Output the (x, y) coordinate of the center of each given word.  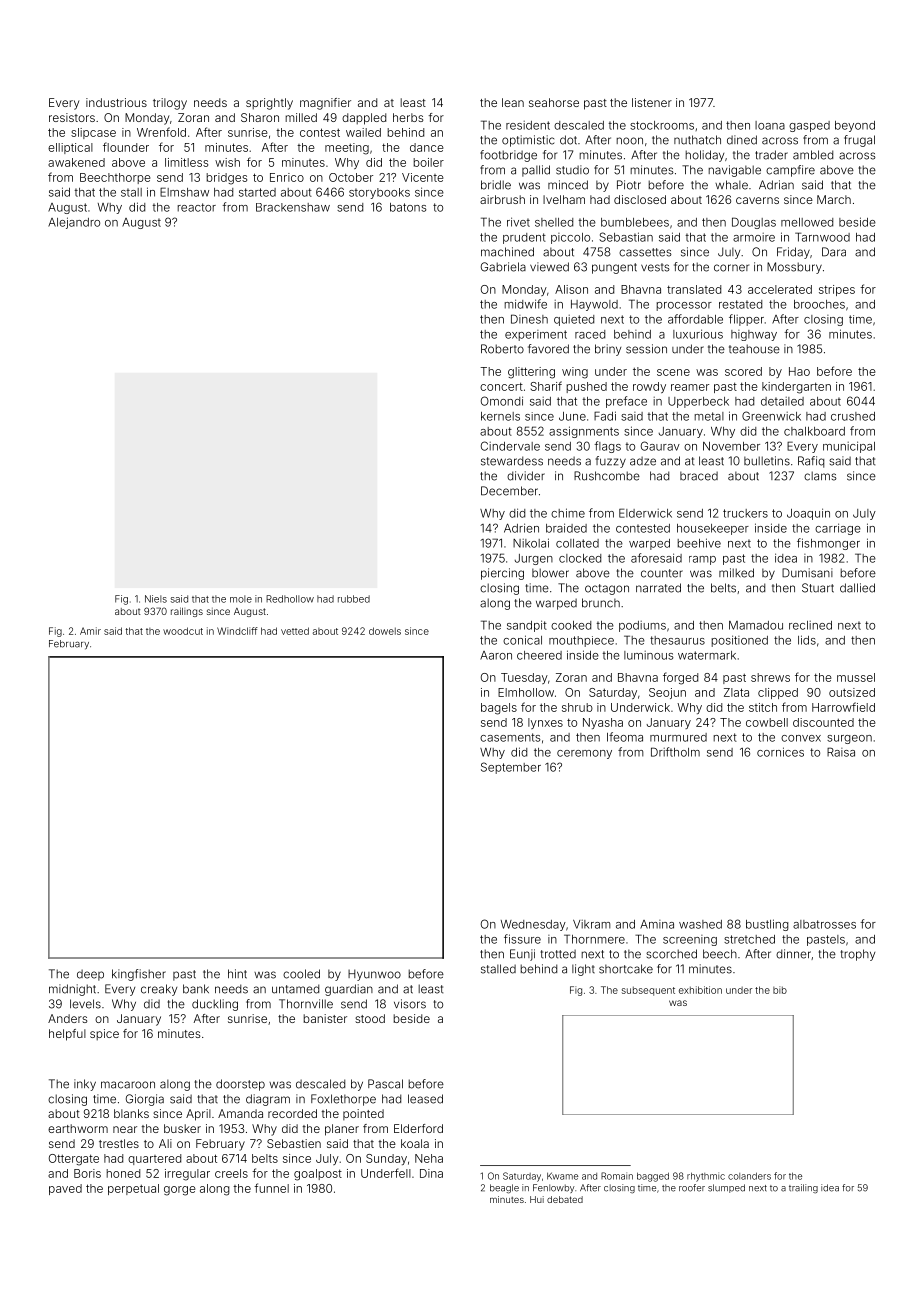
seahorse (554, 102)
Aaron (496, 655)
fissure (522, 939)
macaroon (128, 1085)
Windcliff (237, 631)
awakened (76, 162)
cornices (780, 752)
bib (780, 990)
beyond (855, 126)
